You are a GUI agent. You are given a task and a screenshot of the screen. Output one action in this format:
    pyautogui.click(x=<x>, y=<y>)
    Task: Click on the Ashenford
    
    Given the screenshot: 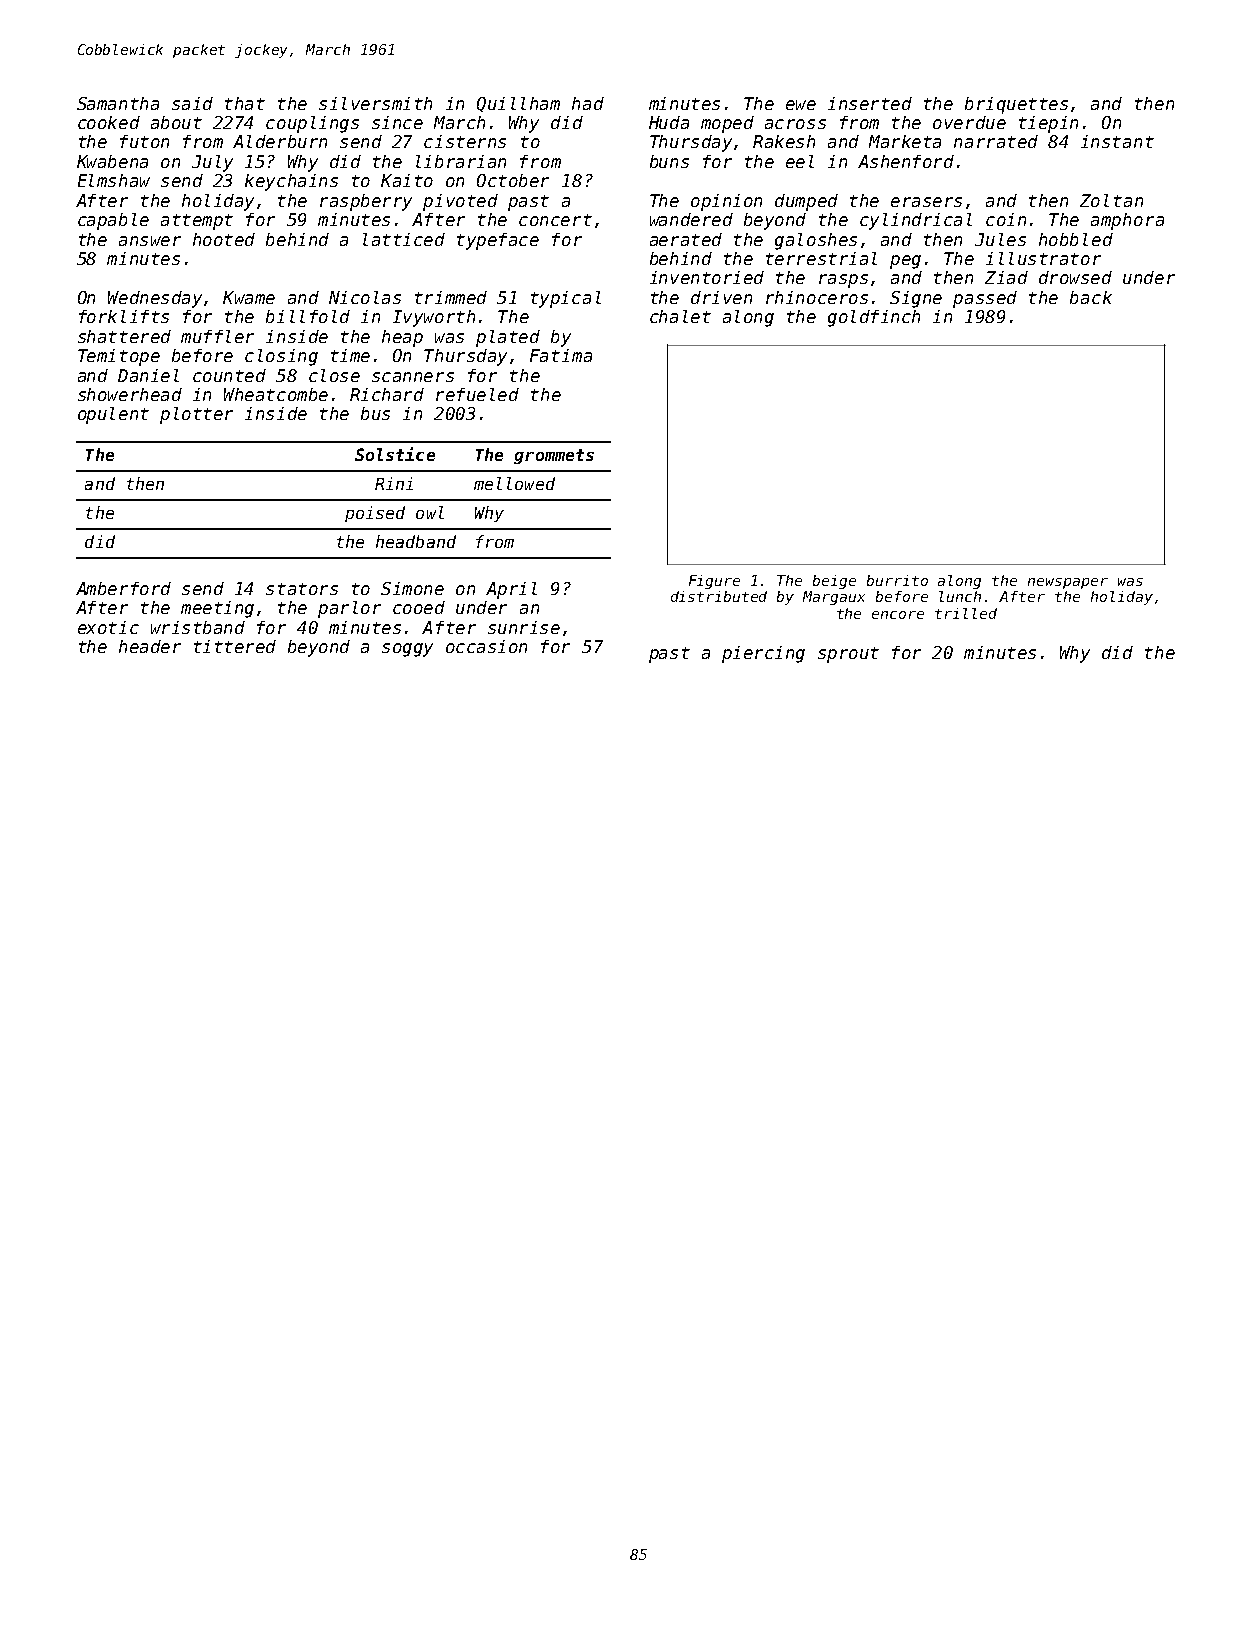 What is the action you would take?
    pyautogui.click(x=906, y=161)
